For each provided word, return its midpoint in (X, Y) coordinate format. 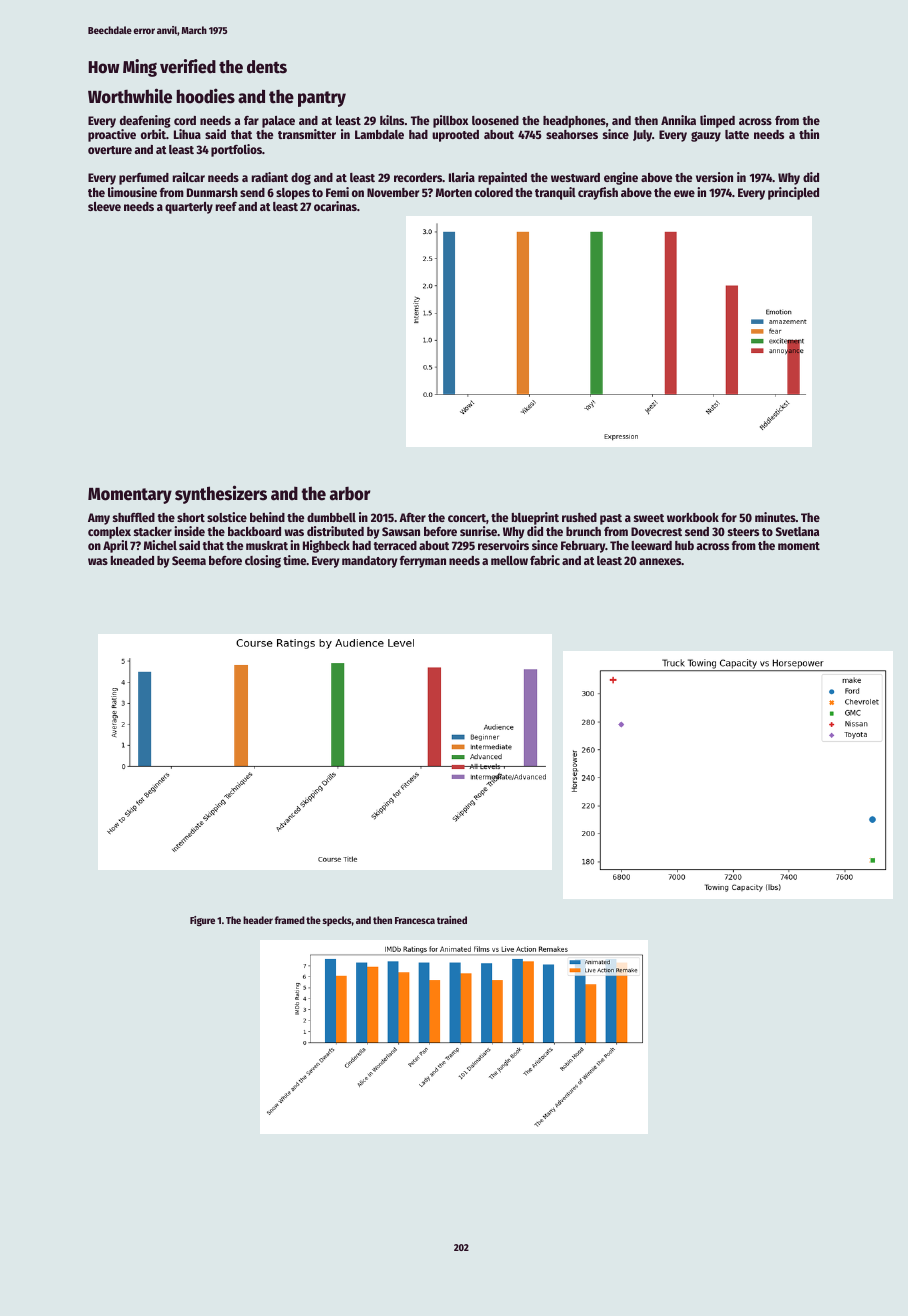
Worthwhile (130, 96)
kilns (392, 120)
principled (793, 193)
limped (717, 121)
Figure (202, 921)
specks (337, 921)
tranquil (555, 193)
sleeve (104, 206)
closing (263, 561)
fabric (545, 560)
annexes (660, 561)
